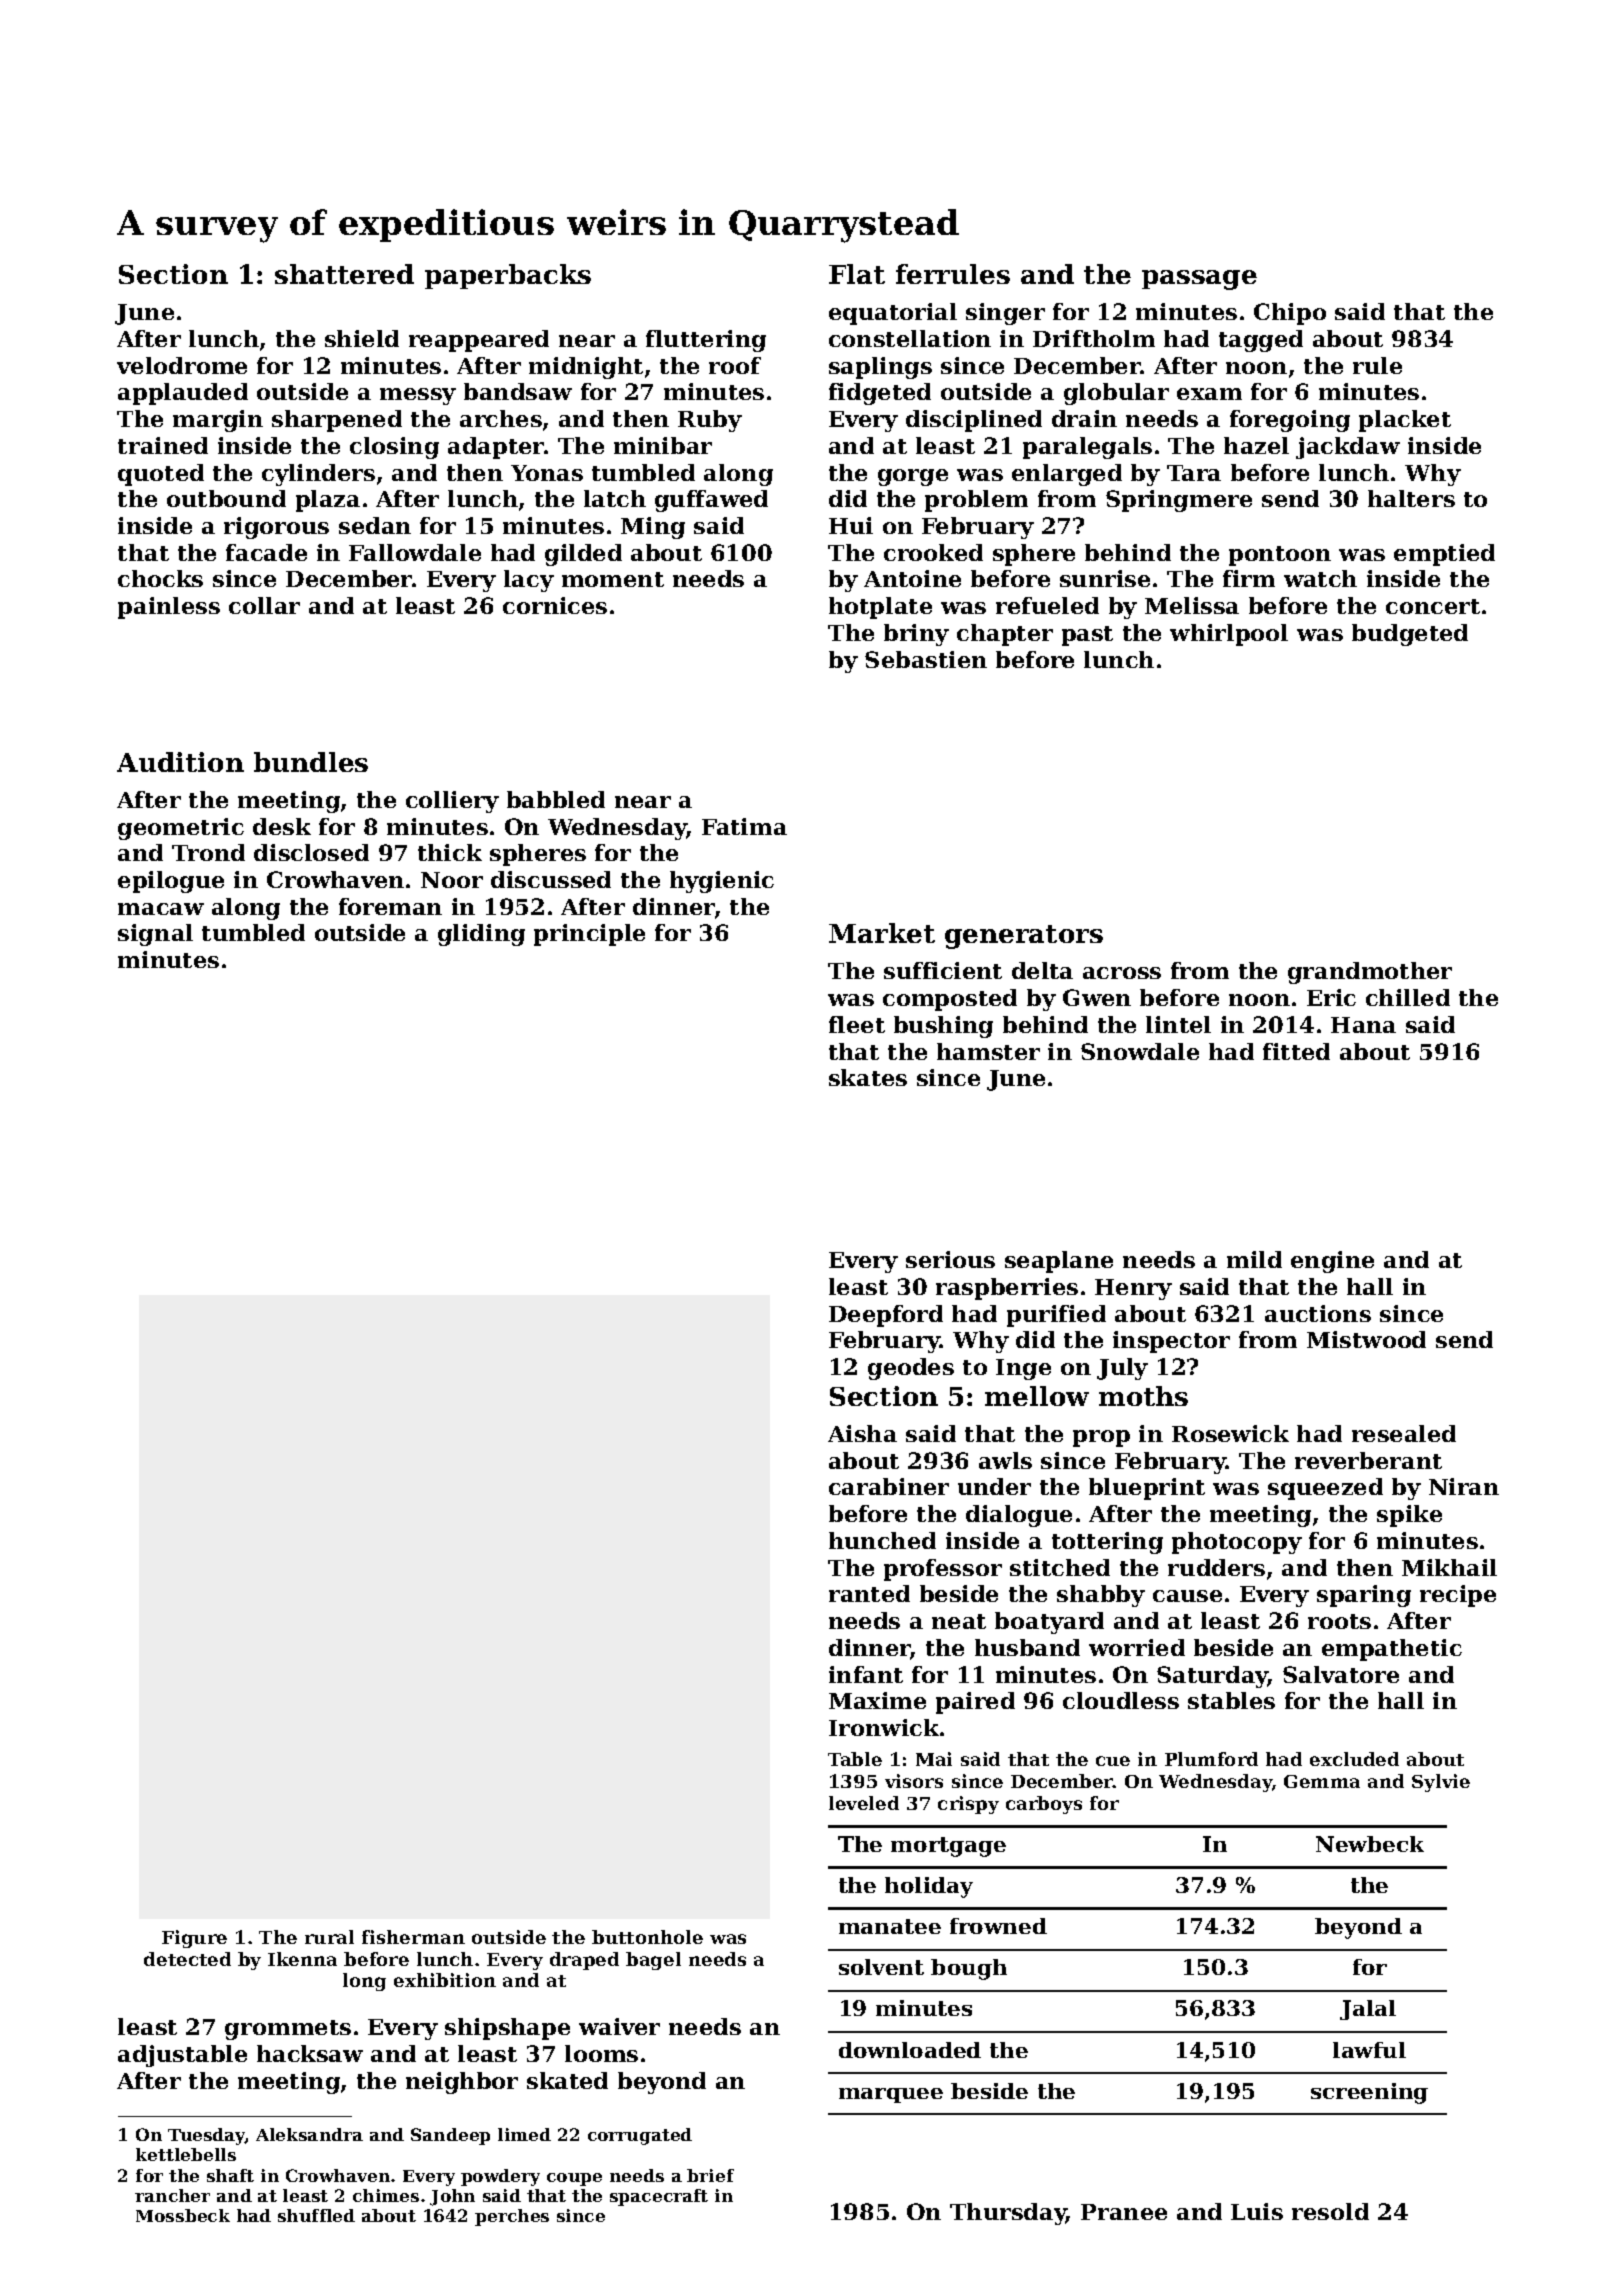 The image size is (1620, 2292). What do you see at coordinates (889, 1486) in the screenshot?
I see `carabiner` at bounding box center [889, 1486].
